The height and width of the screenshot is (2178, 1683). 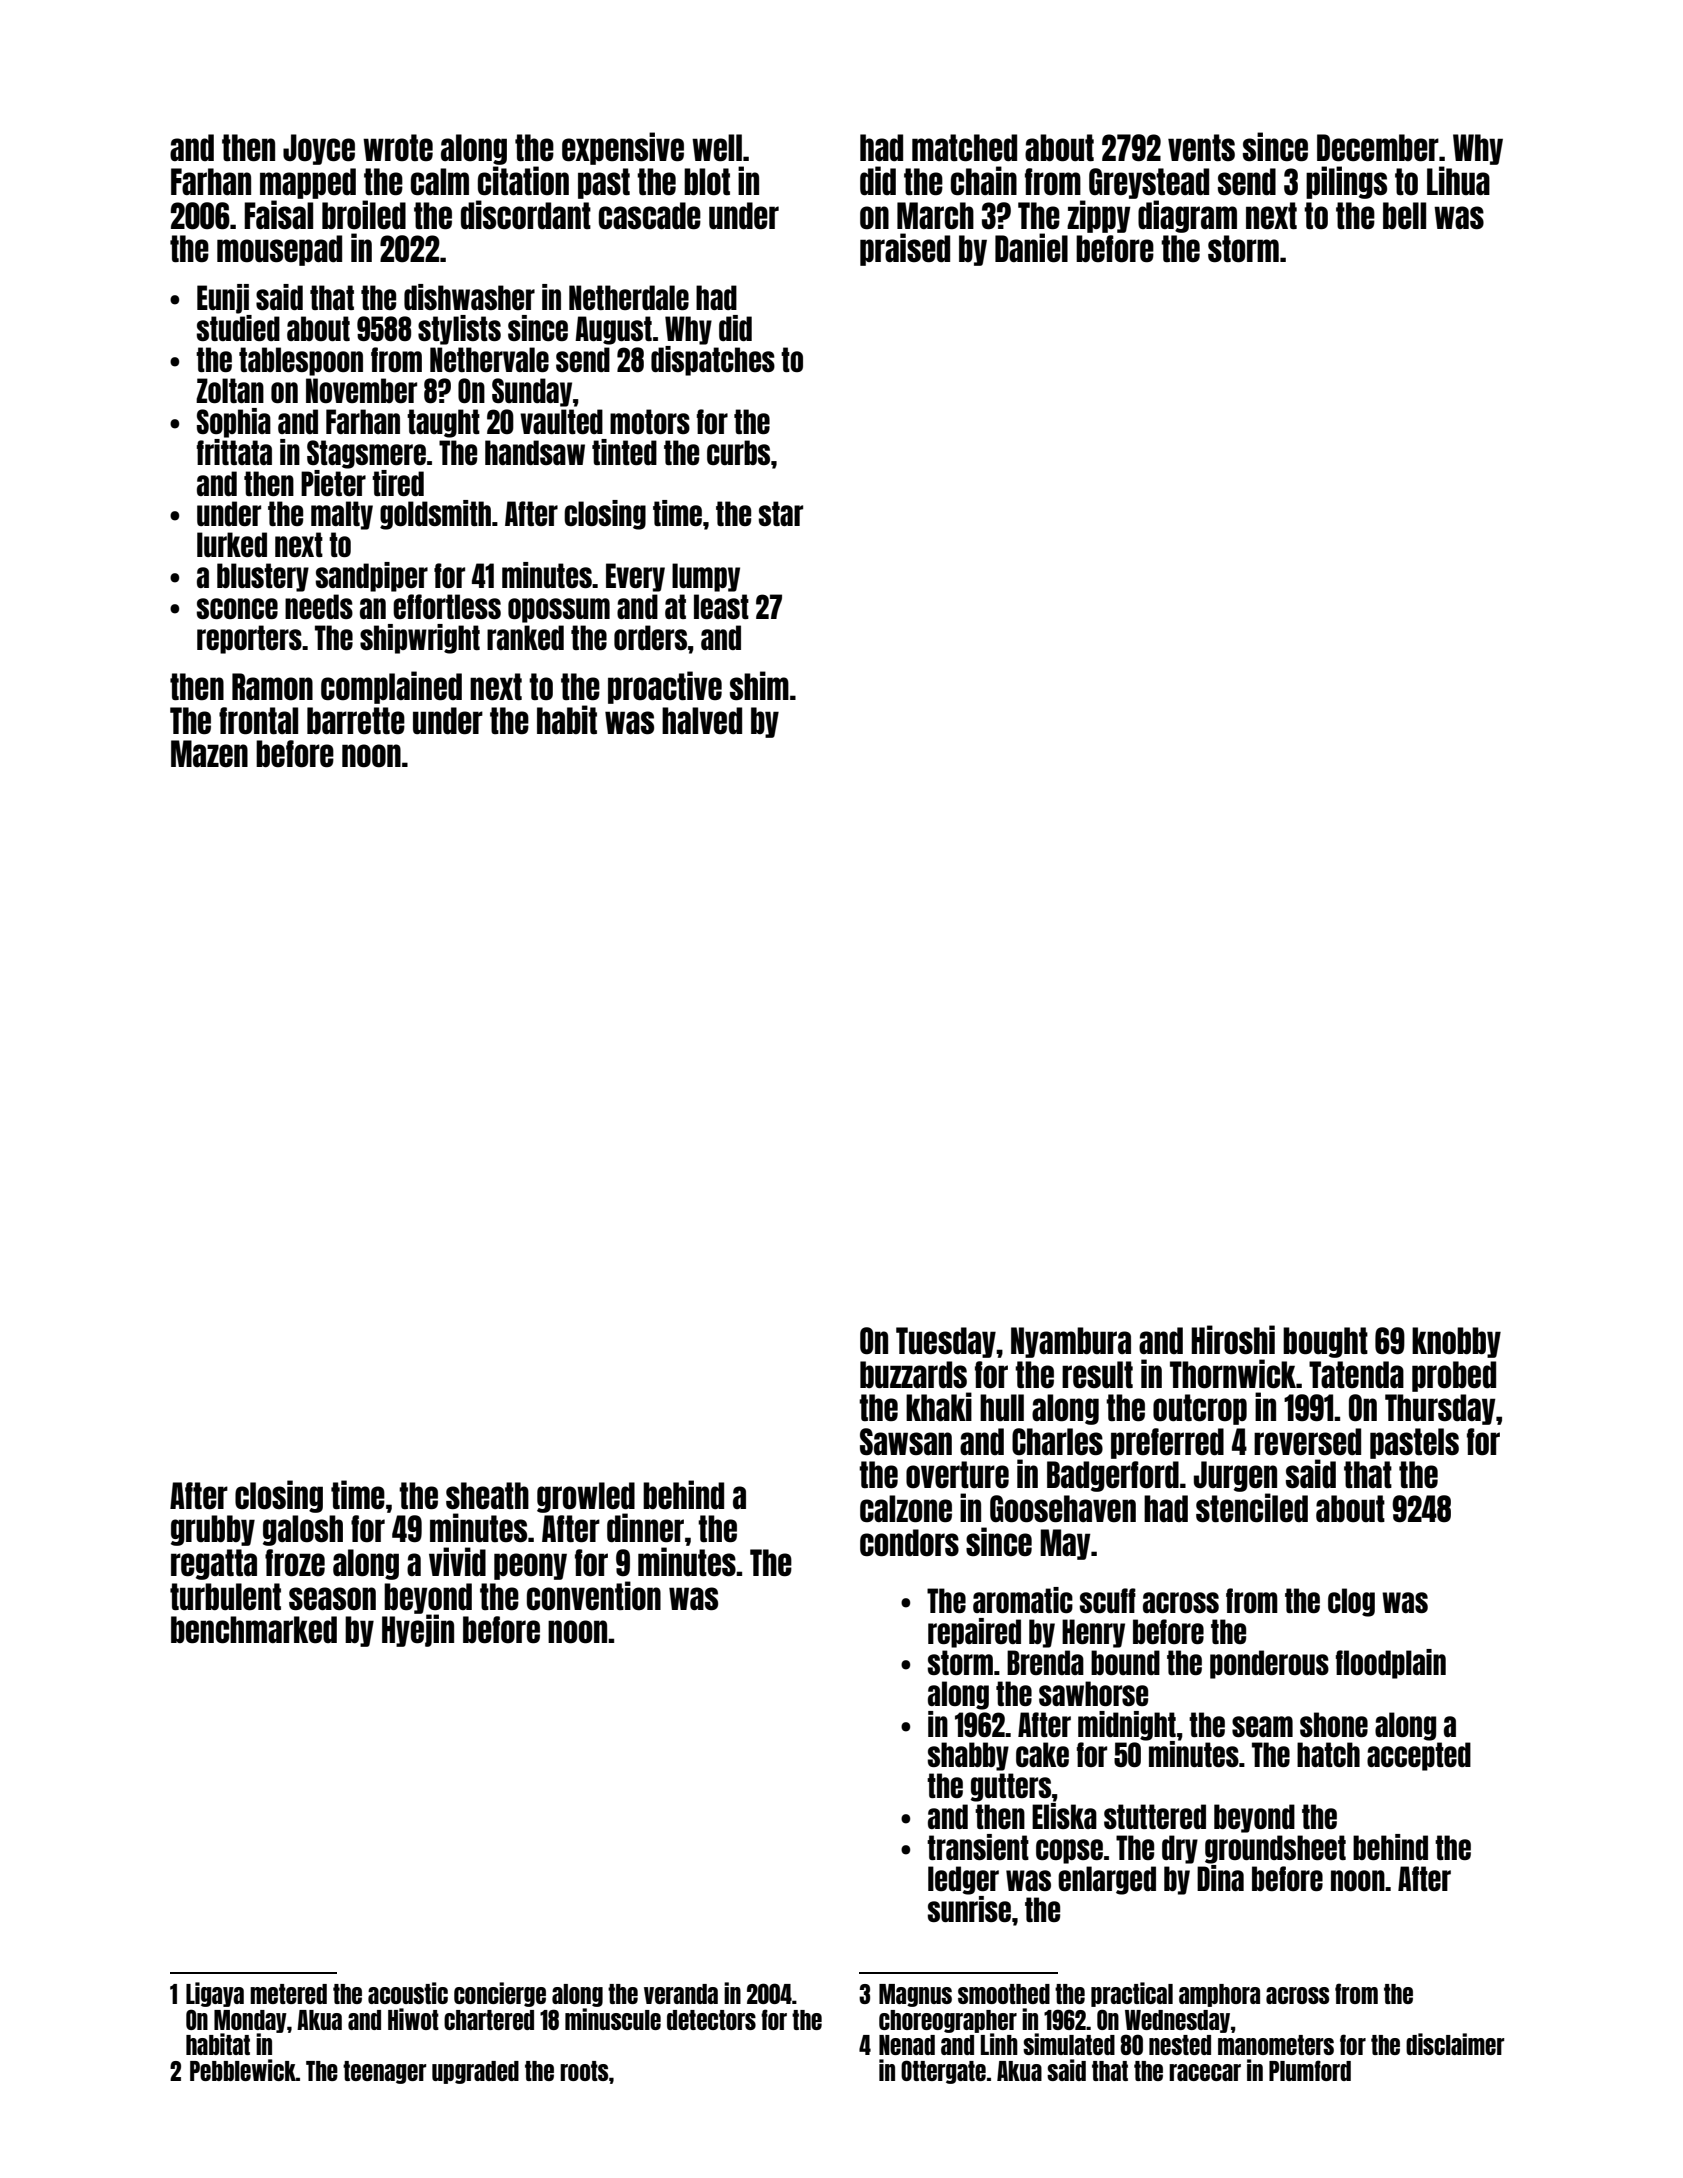 What do you see at coordinates (234, 452) in the screenshot?
I see `frittata` at bounding box center [234, 452].
